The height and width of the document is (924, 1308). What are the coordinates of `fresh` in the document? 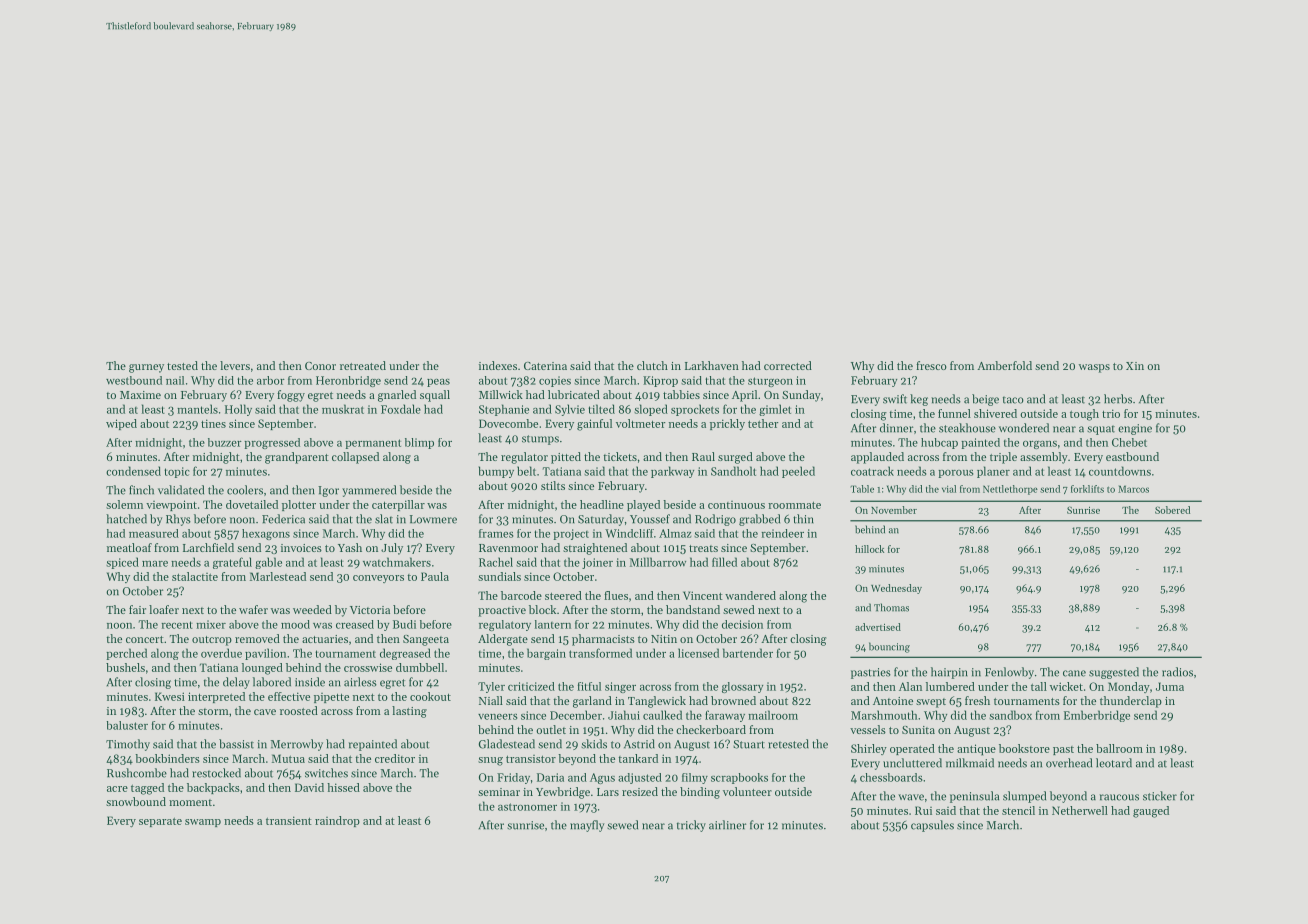 It's located at (977, 700).
